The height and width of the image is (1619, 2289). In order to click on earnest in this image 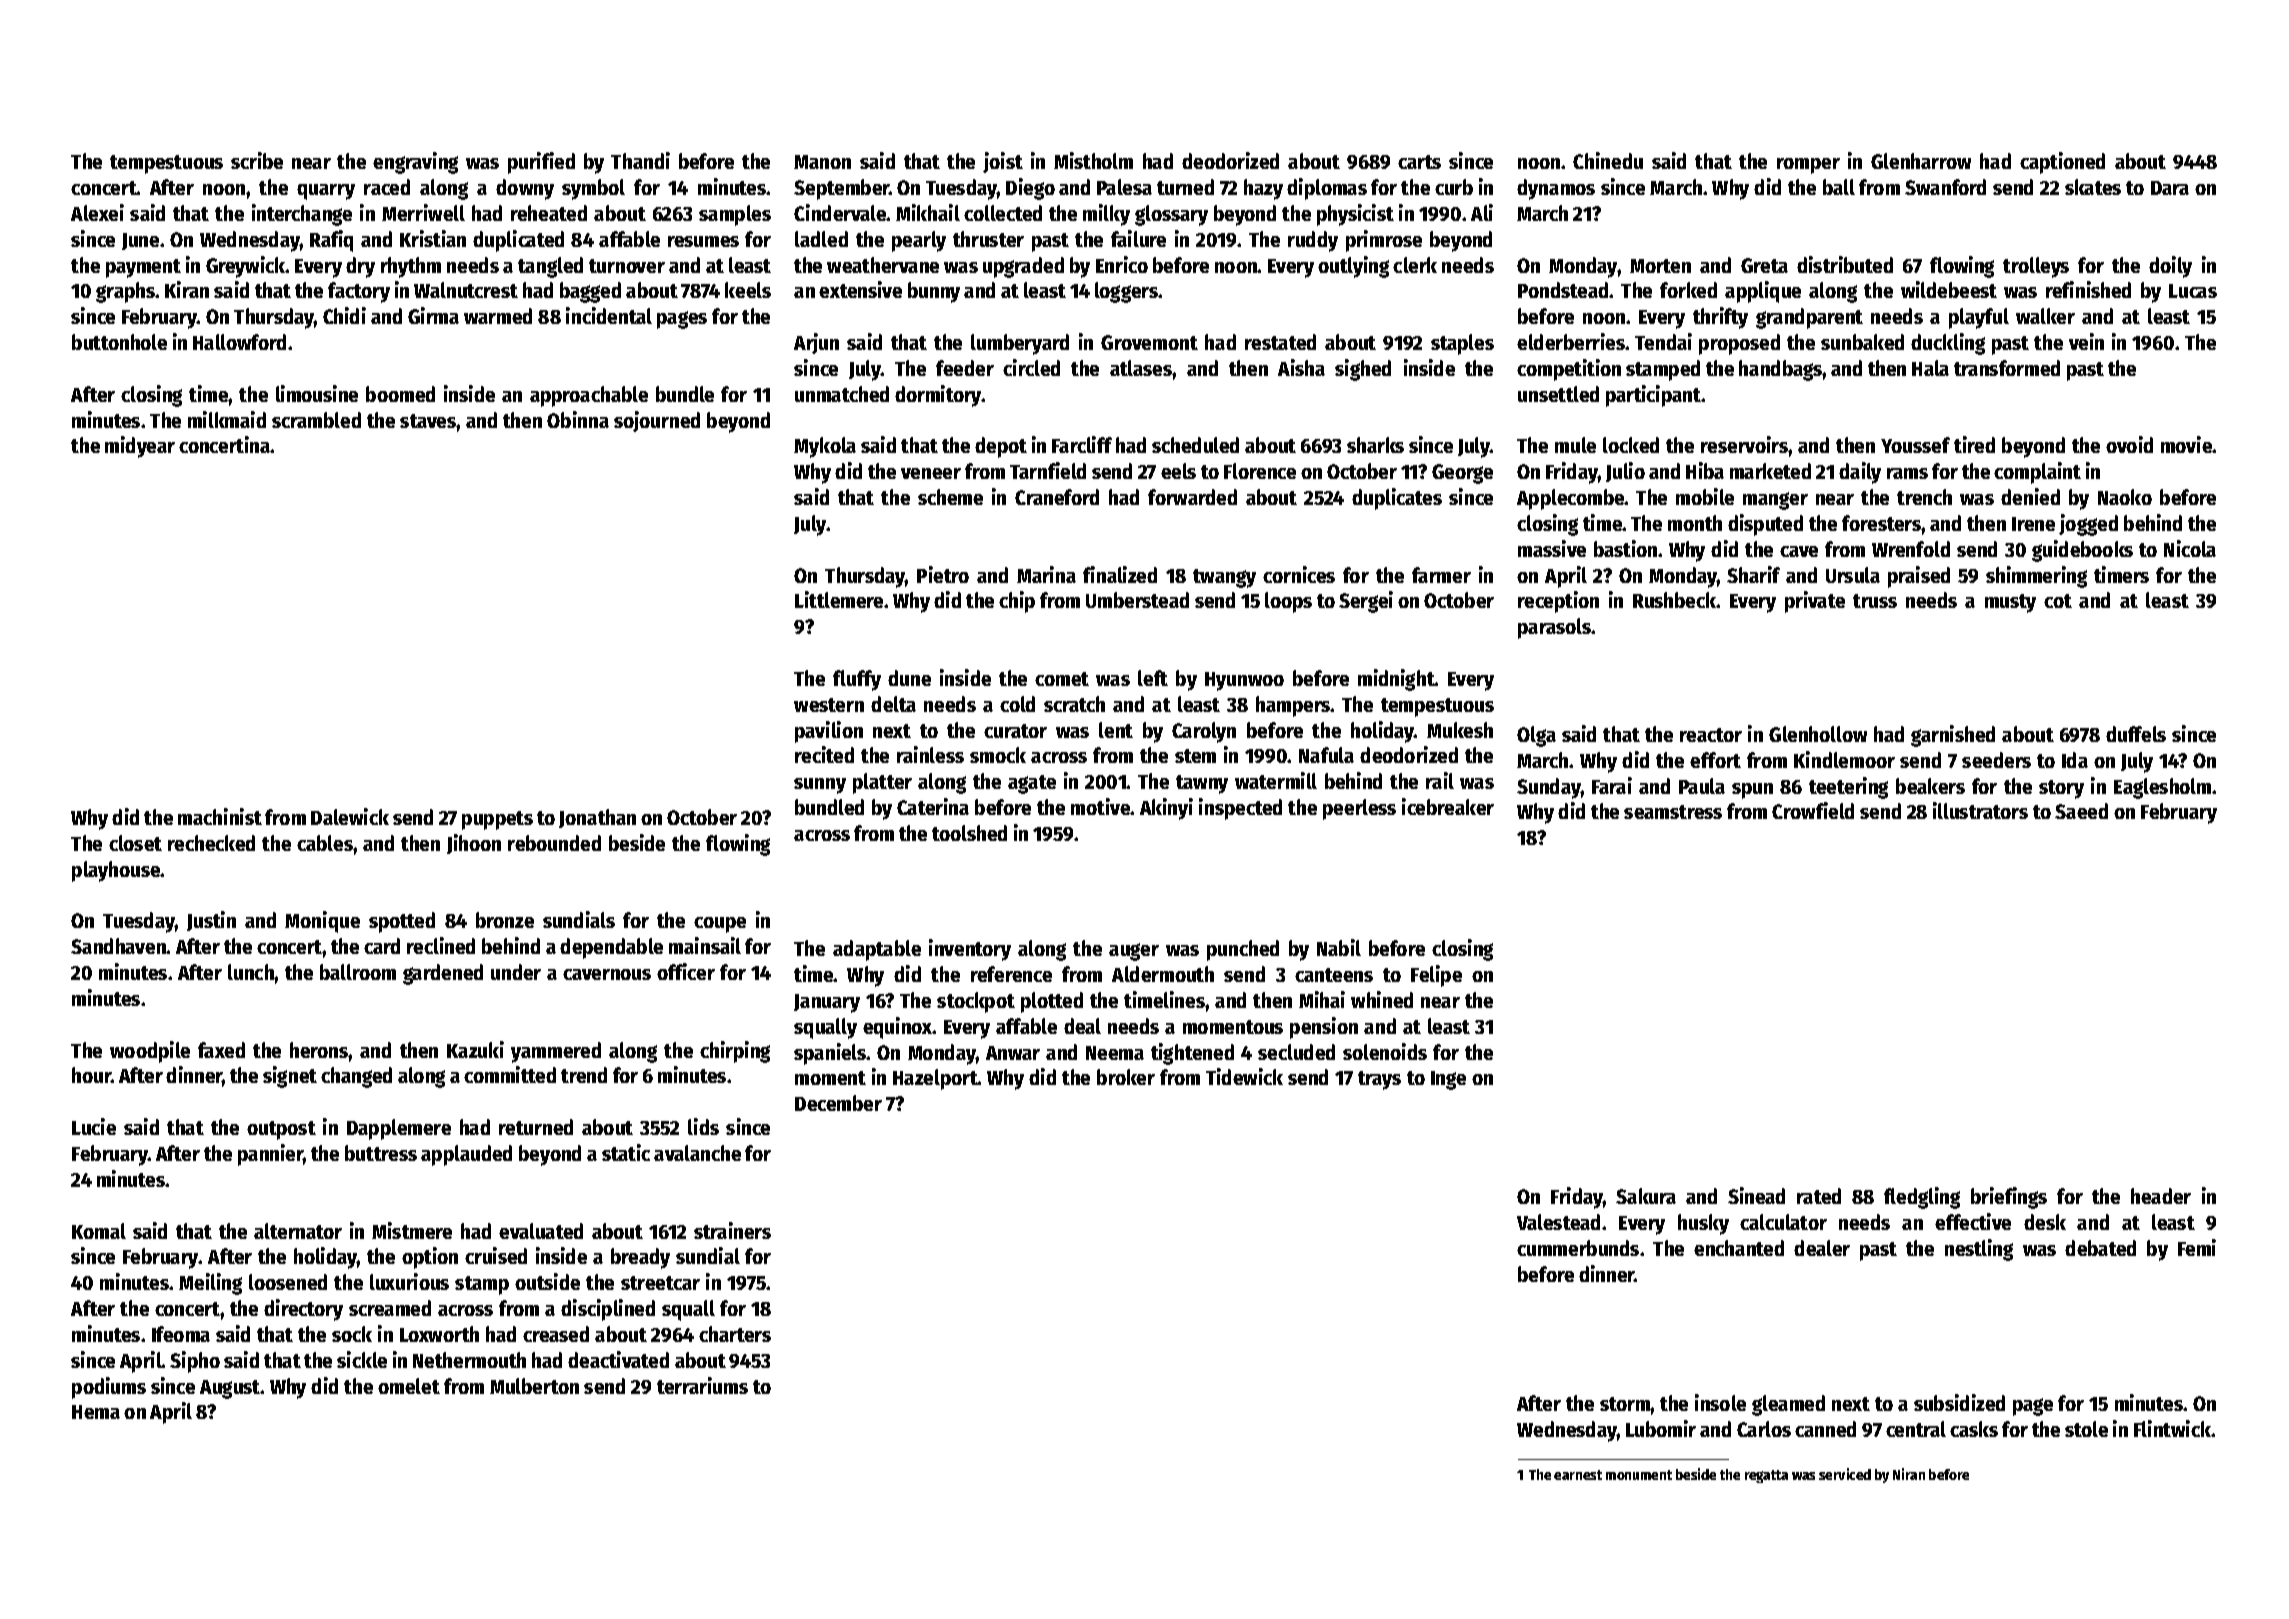, I will do `click(1578, 1475)`.
